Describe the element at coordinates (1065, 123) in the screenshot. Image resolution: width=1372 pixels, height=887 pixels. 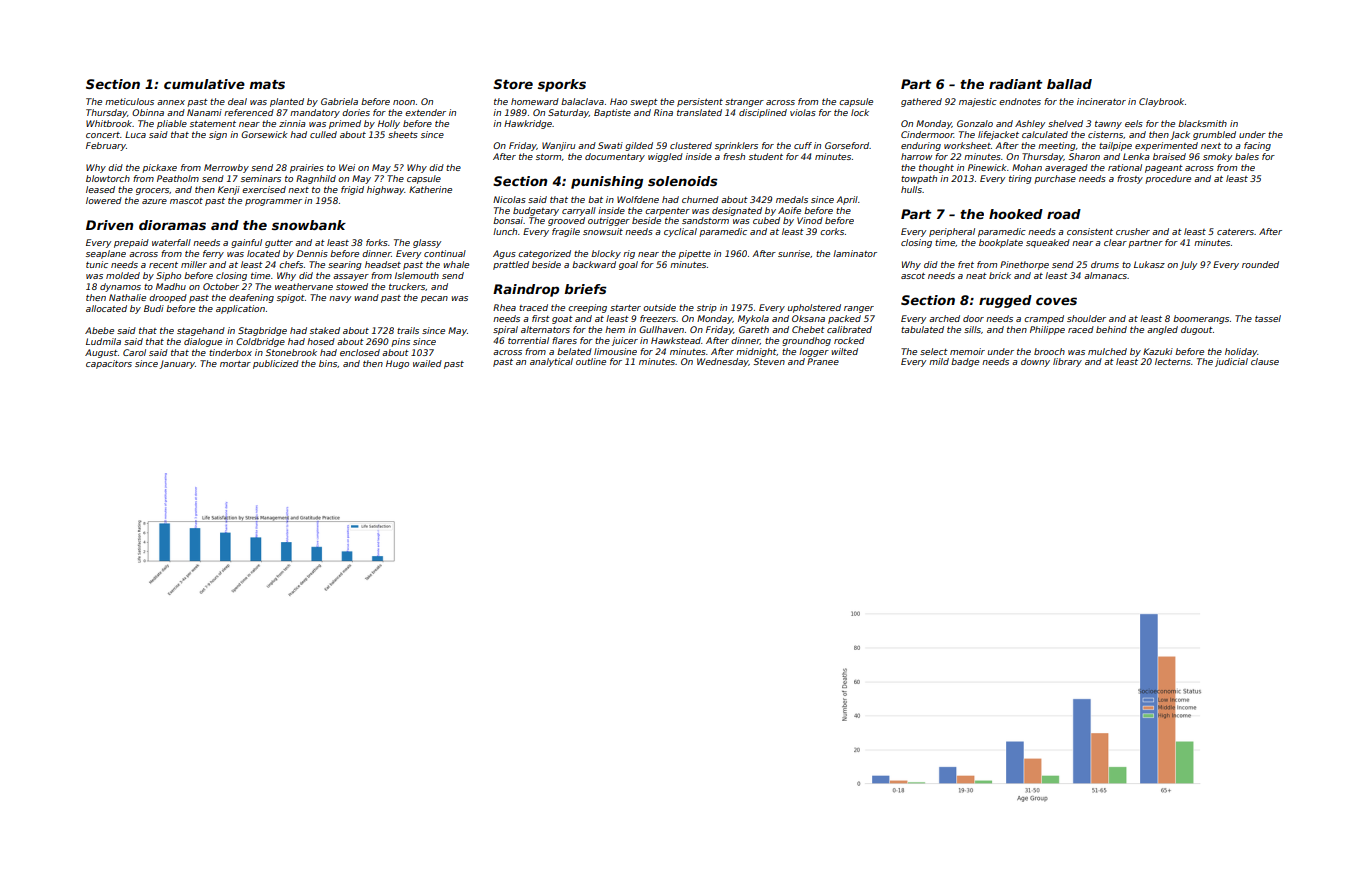
I see `shelved` at that location.
